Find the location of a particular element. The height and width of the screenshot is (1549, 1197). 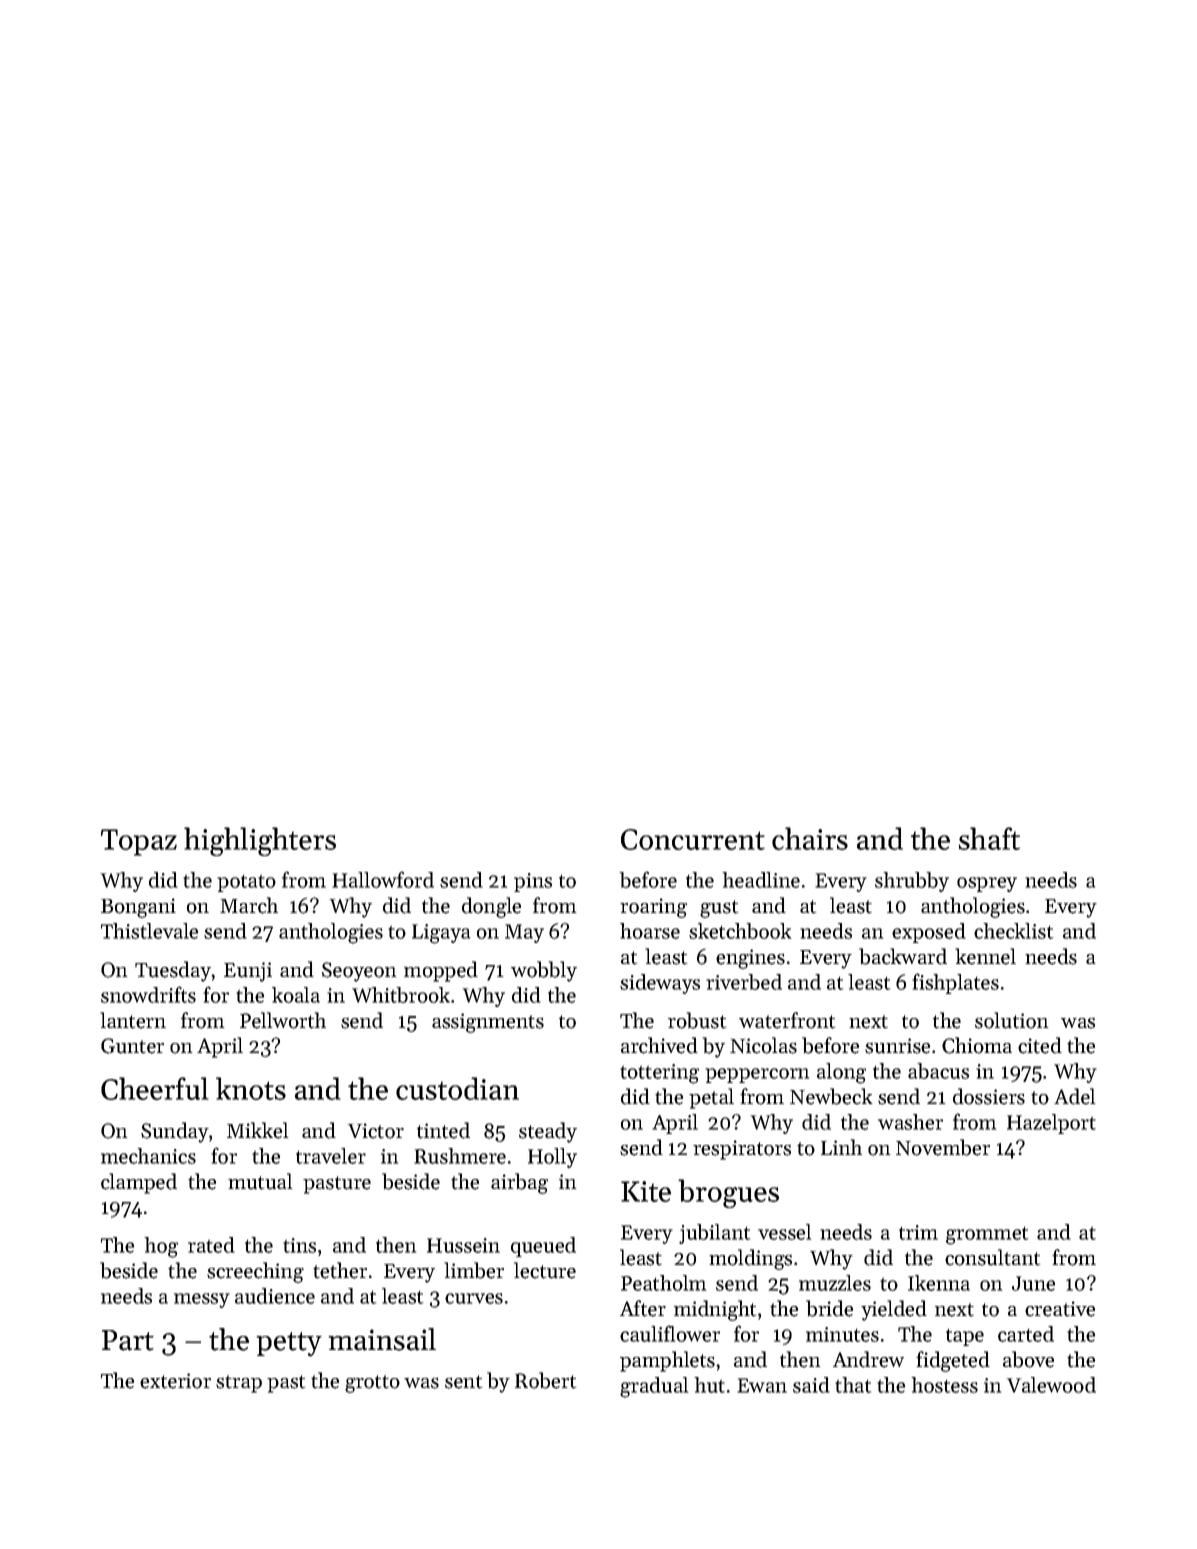

Cheerful is located at coordinates (155, 1088).
